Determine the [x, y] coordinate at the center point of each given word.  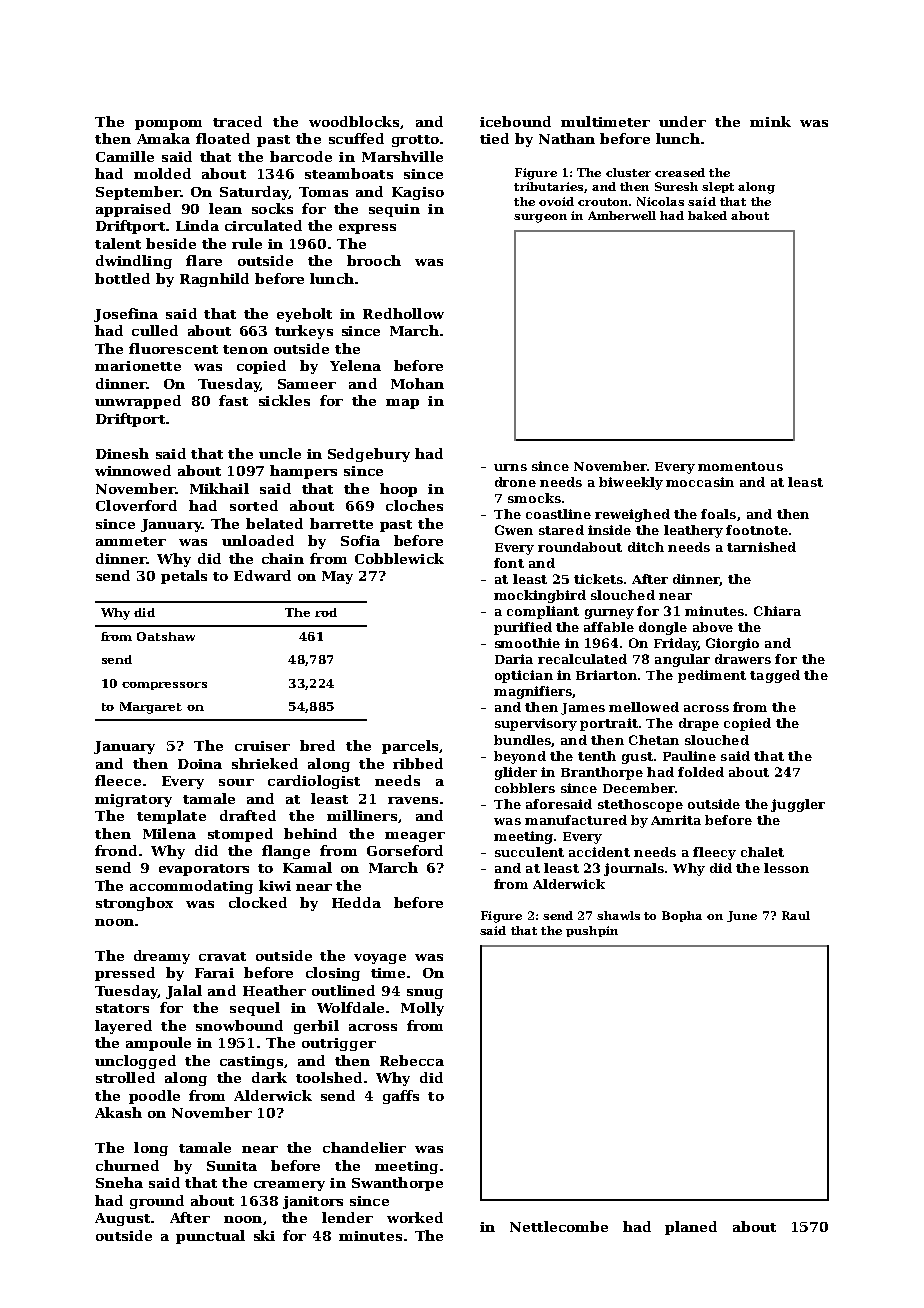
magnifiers [533, 692]
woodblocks [354, 121]
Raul [796, 915]
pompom [168, 125]
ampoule [158, 1044]
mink [770, 121]
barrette [341, 523]
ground [157, 1202]
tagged [775, 676]
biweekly [631, 483]
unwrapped [138, 402]
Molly [422, 1009]
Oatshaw [166, 636]
